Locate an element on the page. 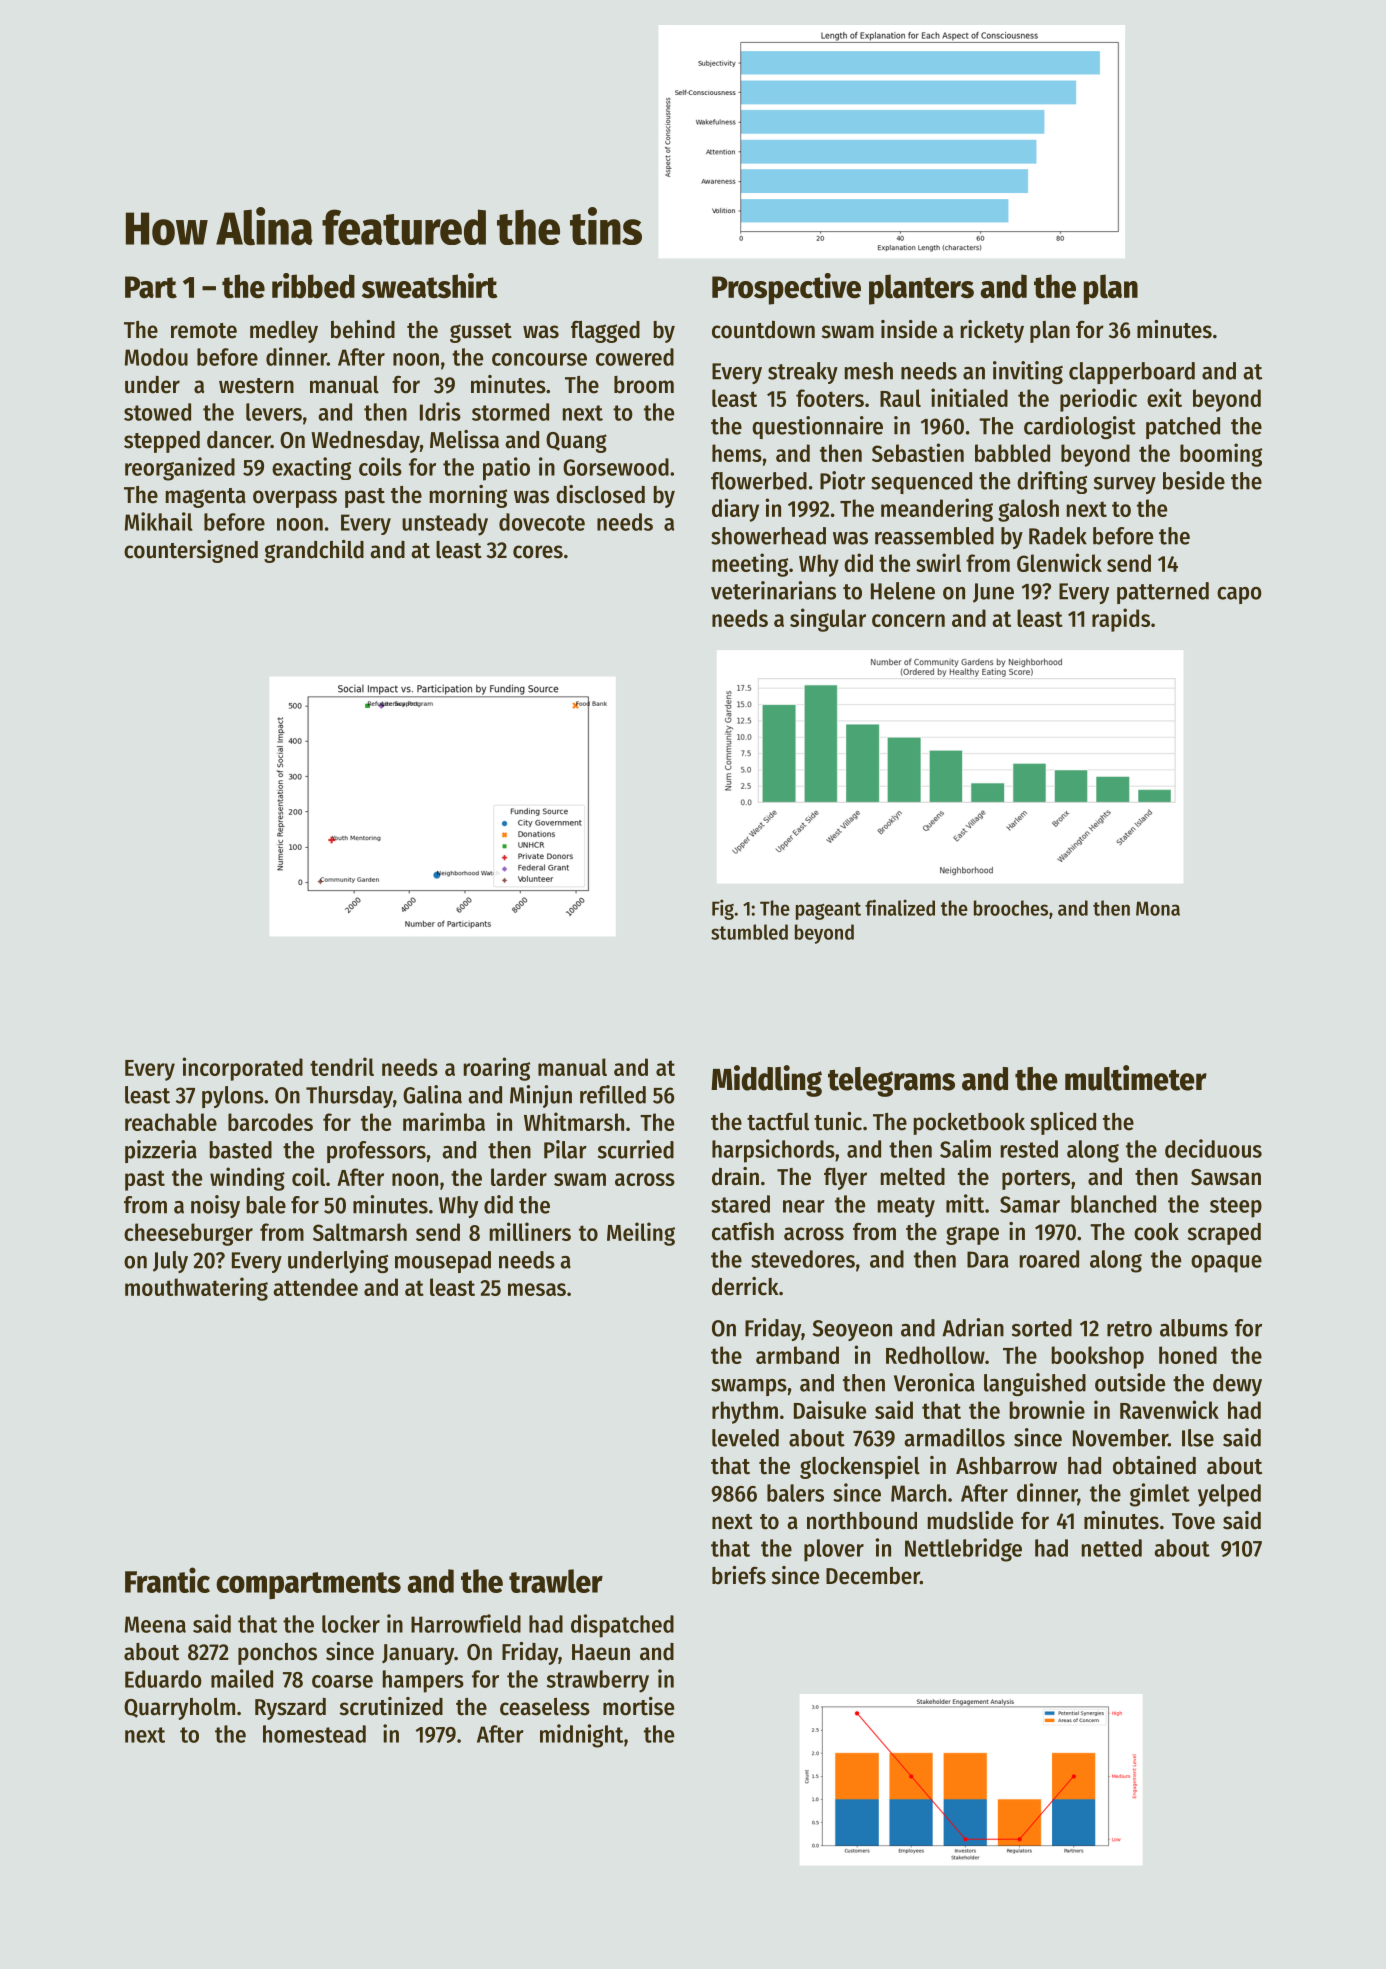  incorporated is located at coordinates (242, 1069).
